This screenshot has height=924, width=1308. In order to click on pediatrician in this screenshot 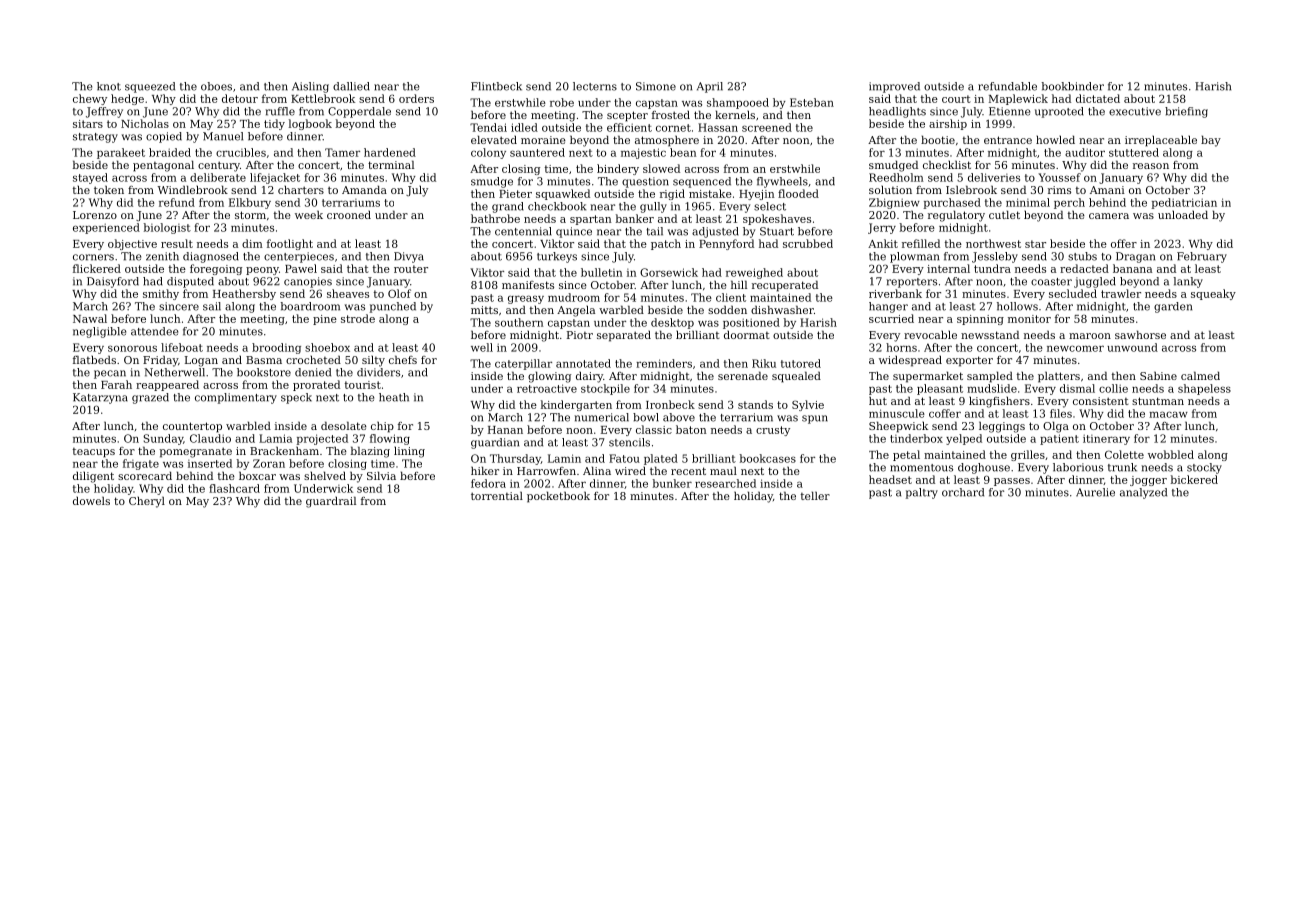, I will do `click(1184, 203)`.
